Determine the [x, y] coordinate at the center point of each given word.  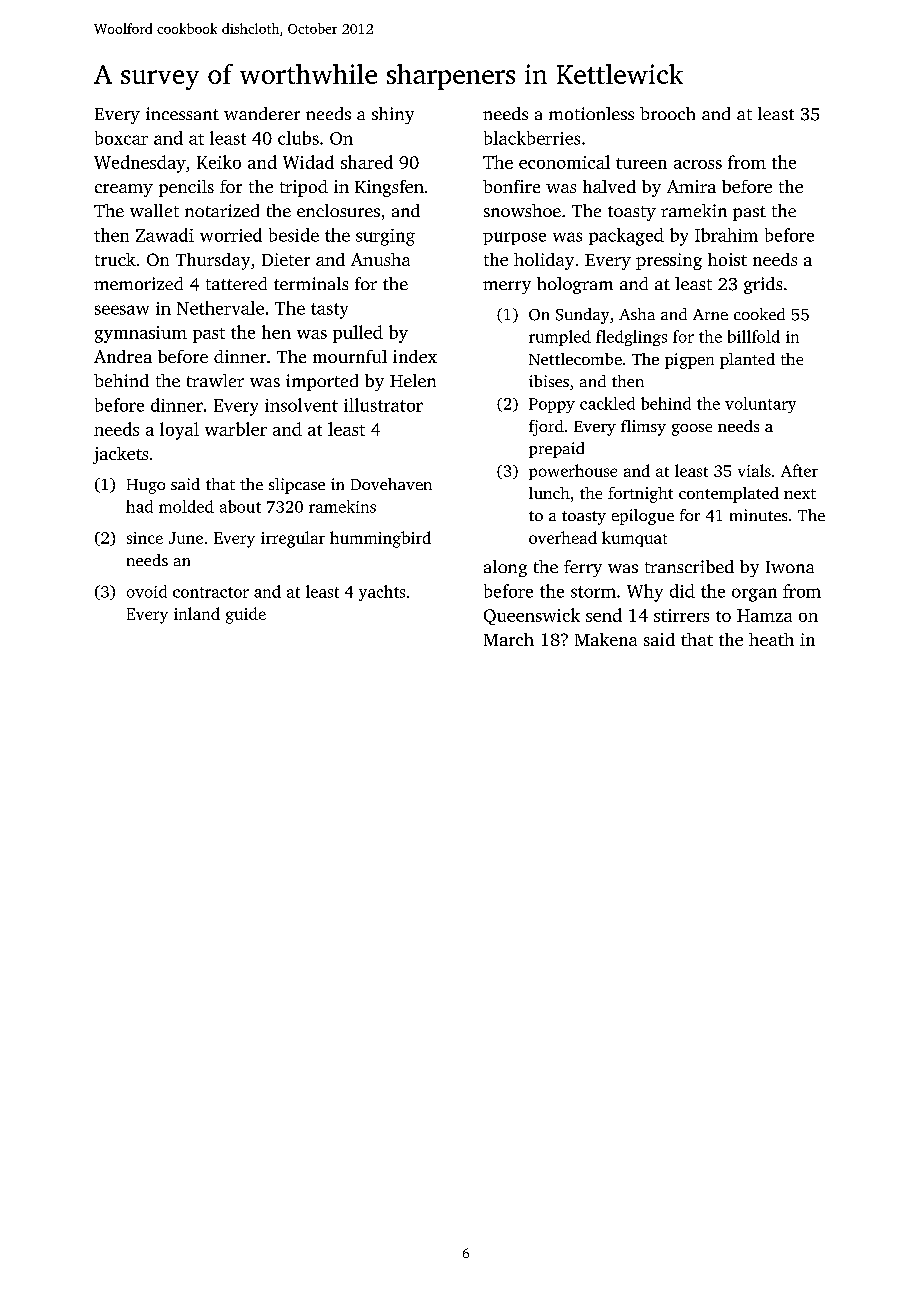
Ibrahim [726, 235]
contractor [211, 592]
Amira [691, 186]
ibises [549, 381]
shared [367, 162]
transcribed [689, 566]
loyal [179, 431]
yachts [382, 593]
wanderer [262, 113]
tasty [329, 311]
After [799, 470]
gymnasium [141, 334]
